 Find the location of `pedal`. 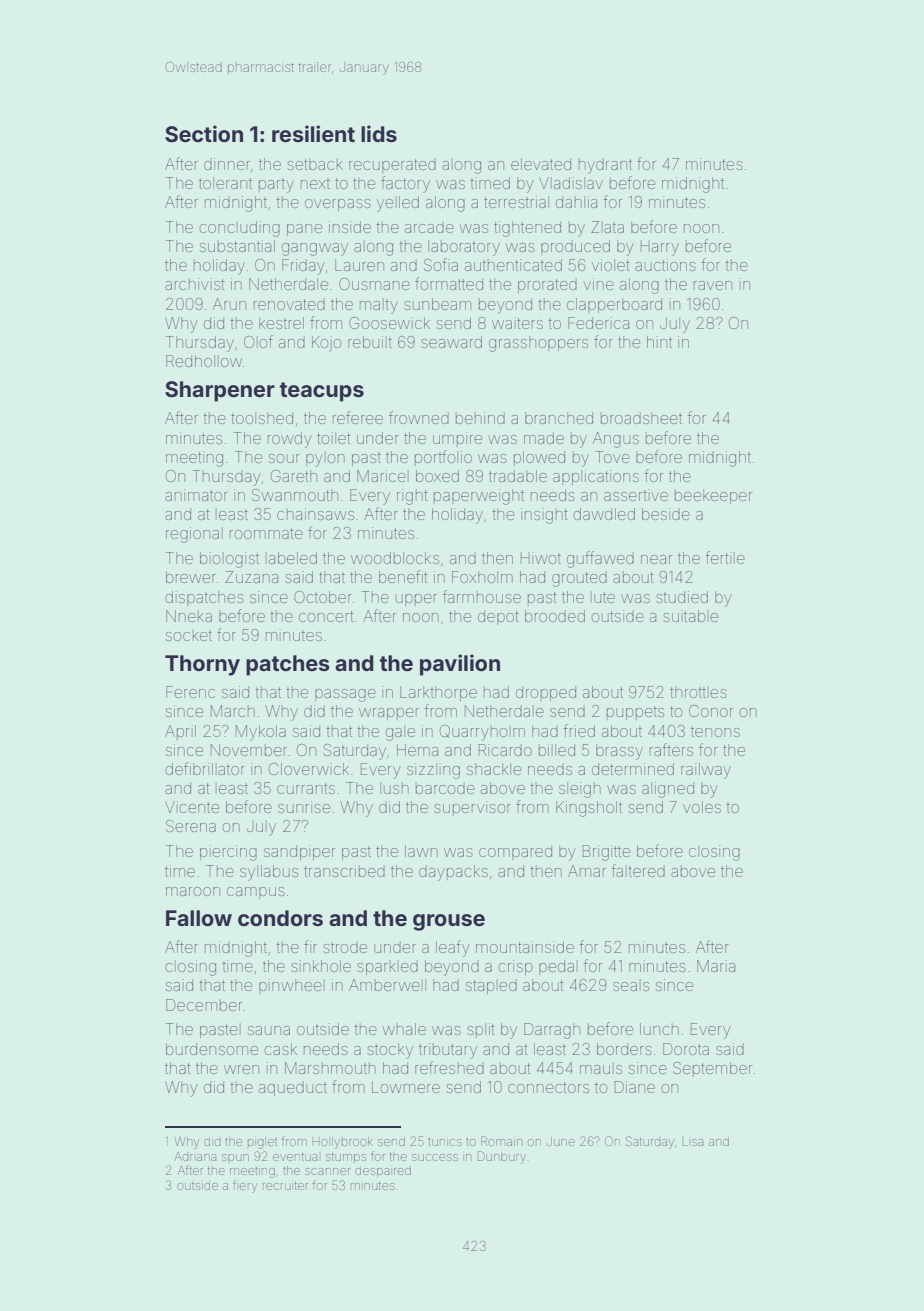

pedal is located at coordinates (558, 967).
